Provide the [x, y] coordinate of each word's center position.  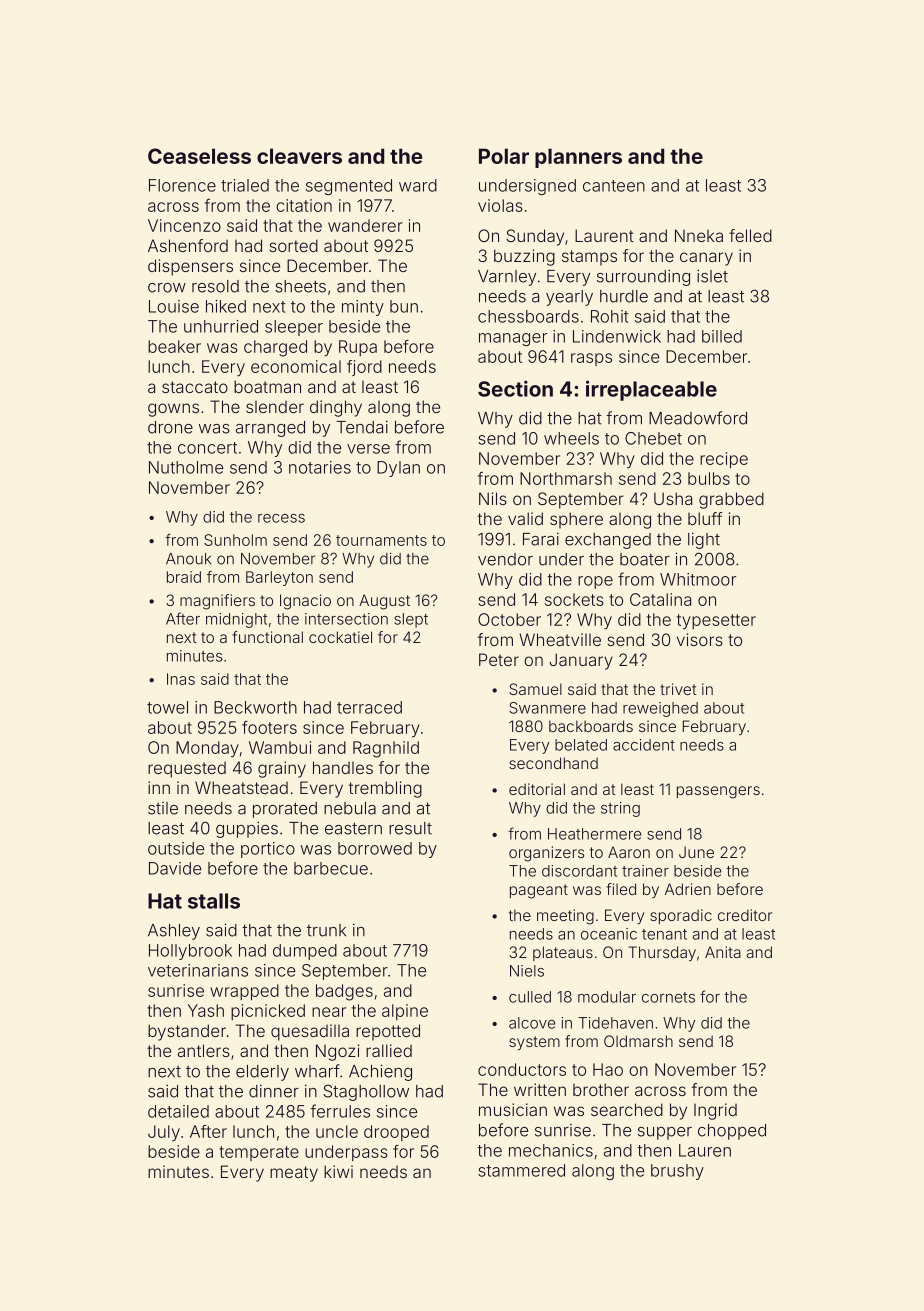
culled [530, 997]
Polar [504, 156]
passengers [718, 792]
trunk [326, 930]
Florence [182, 185]
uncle [337, 1131]
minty [363, 308]
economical [296, 366]
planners [578, 158]
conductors [522, 1069]
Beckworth [255, 707]
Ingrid [715, 1111]
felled [750, 235]
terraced [369, 707]
